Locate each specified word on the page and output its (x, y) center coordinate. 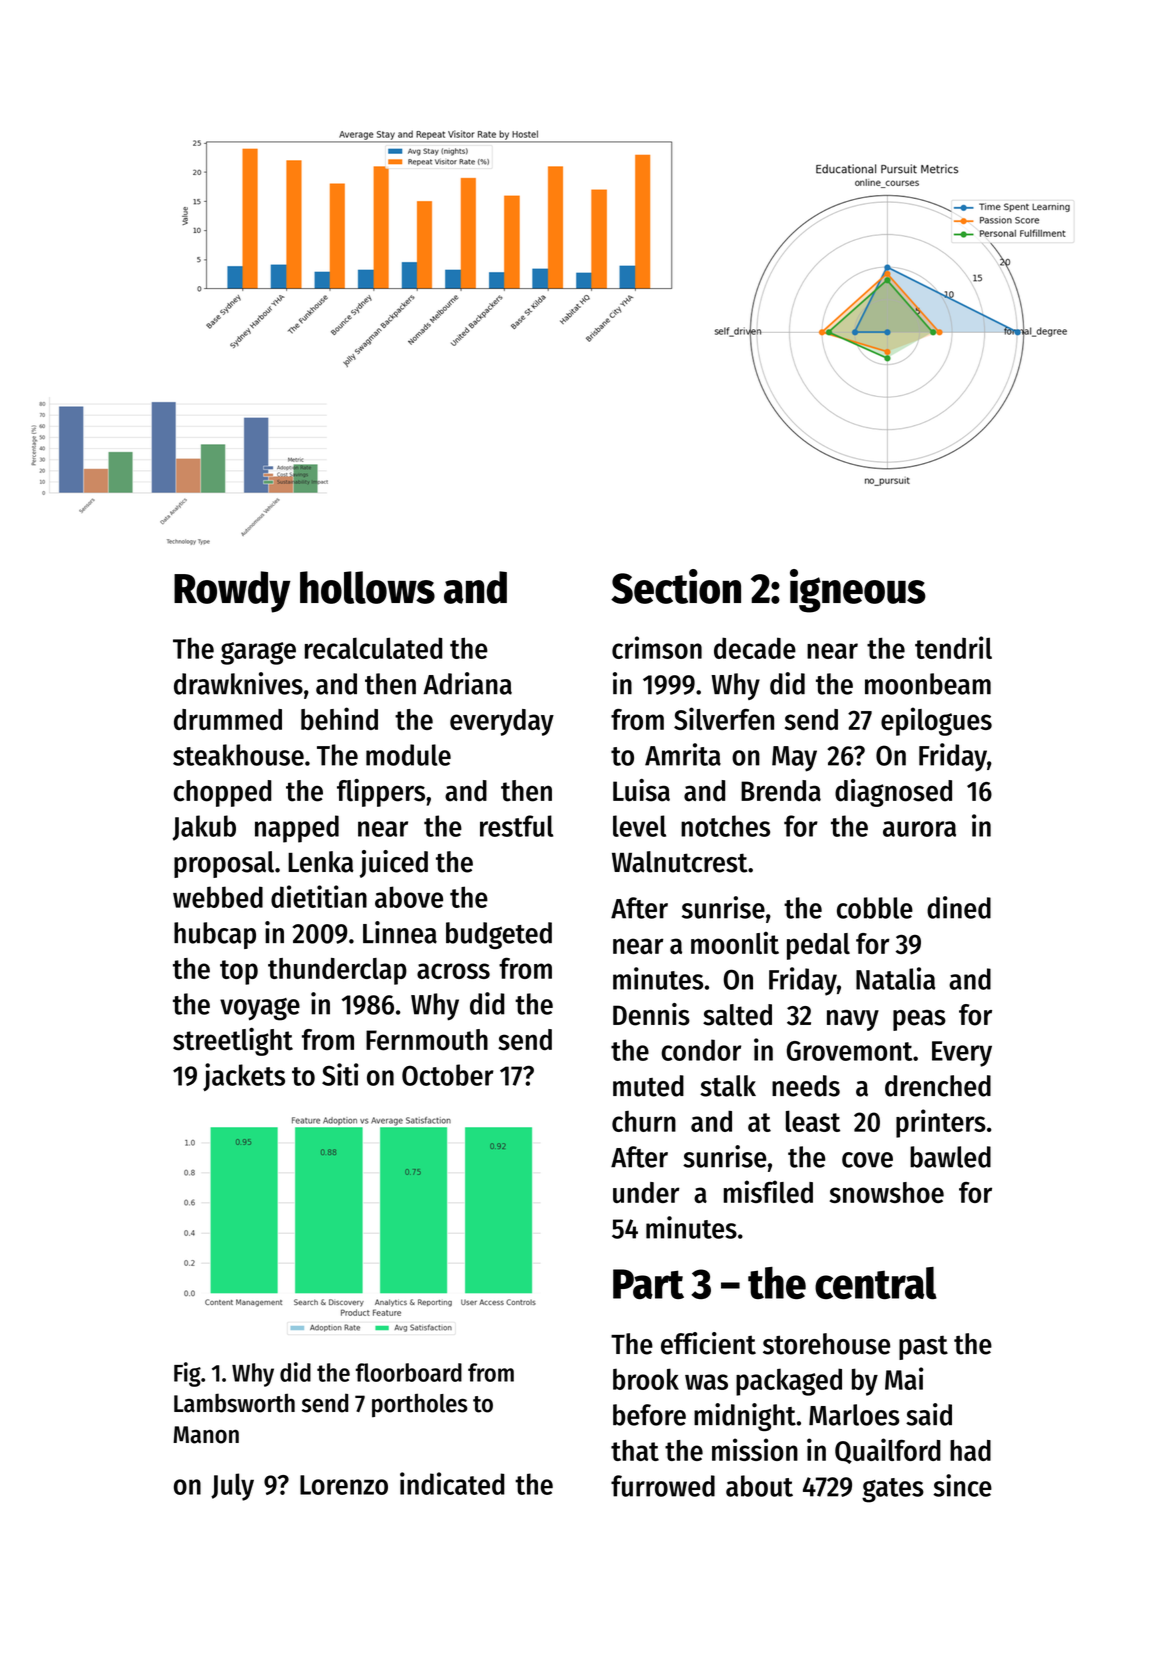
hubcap (215, 935)
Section (676, 586)
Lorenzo (344, 1485)
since (962, 1485)
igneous (858, 591)
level (639, 826)
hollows (367, 587)
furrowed (663, 1486)
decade (755, 648)
